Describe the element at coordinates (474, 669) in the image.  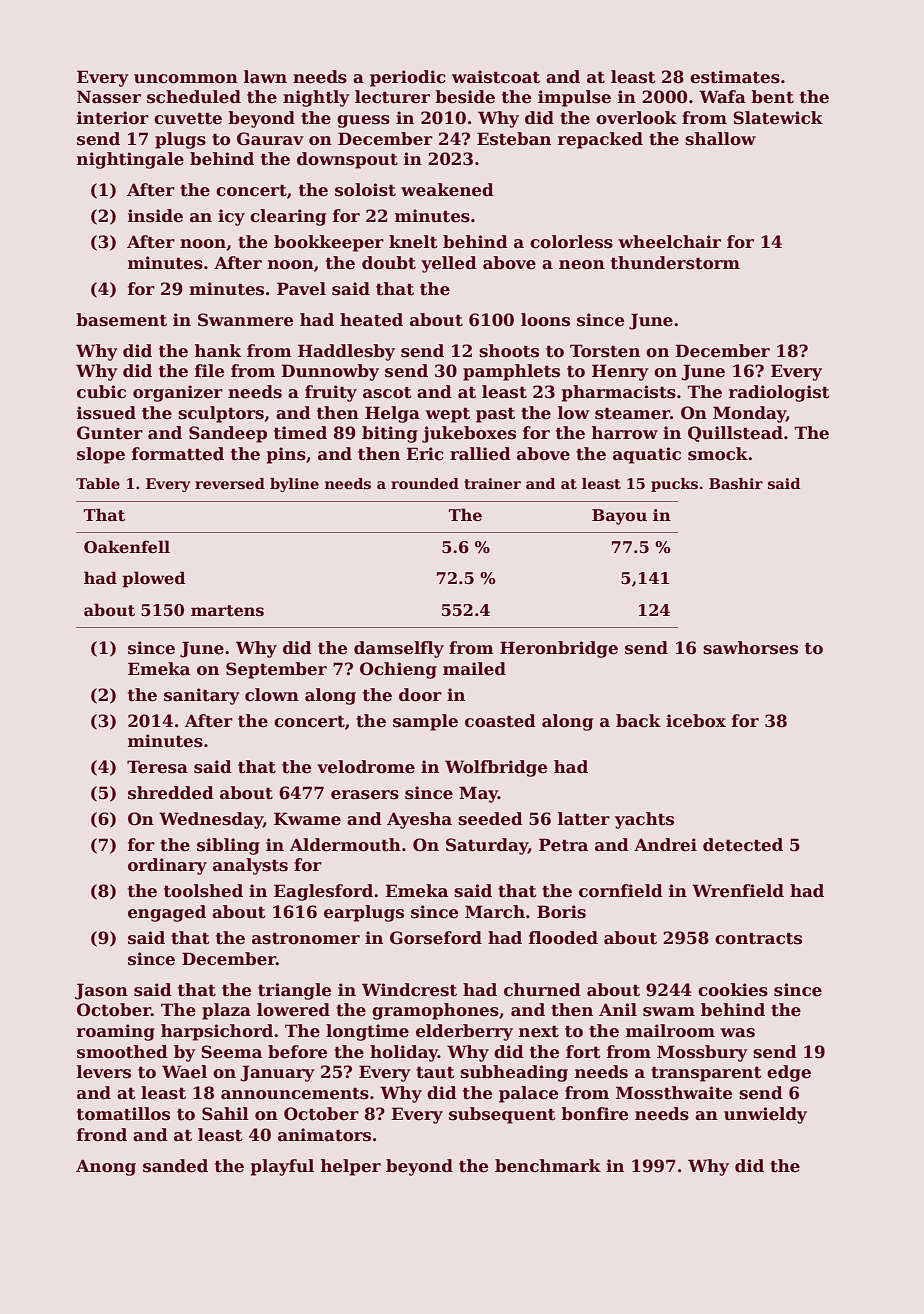
I see `mailed` at that location.
